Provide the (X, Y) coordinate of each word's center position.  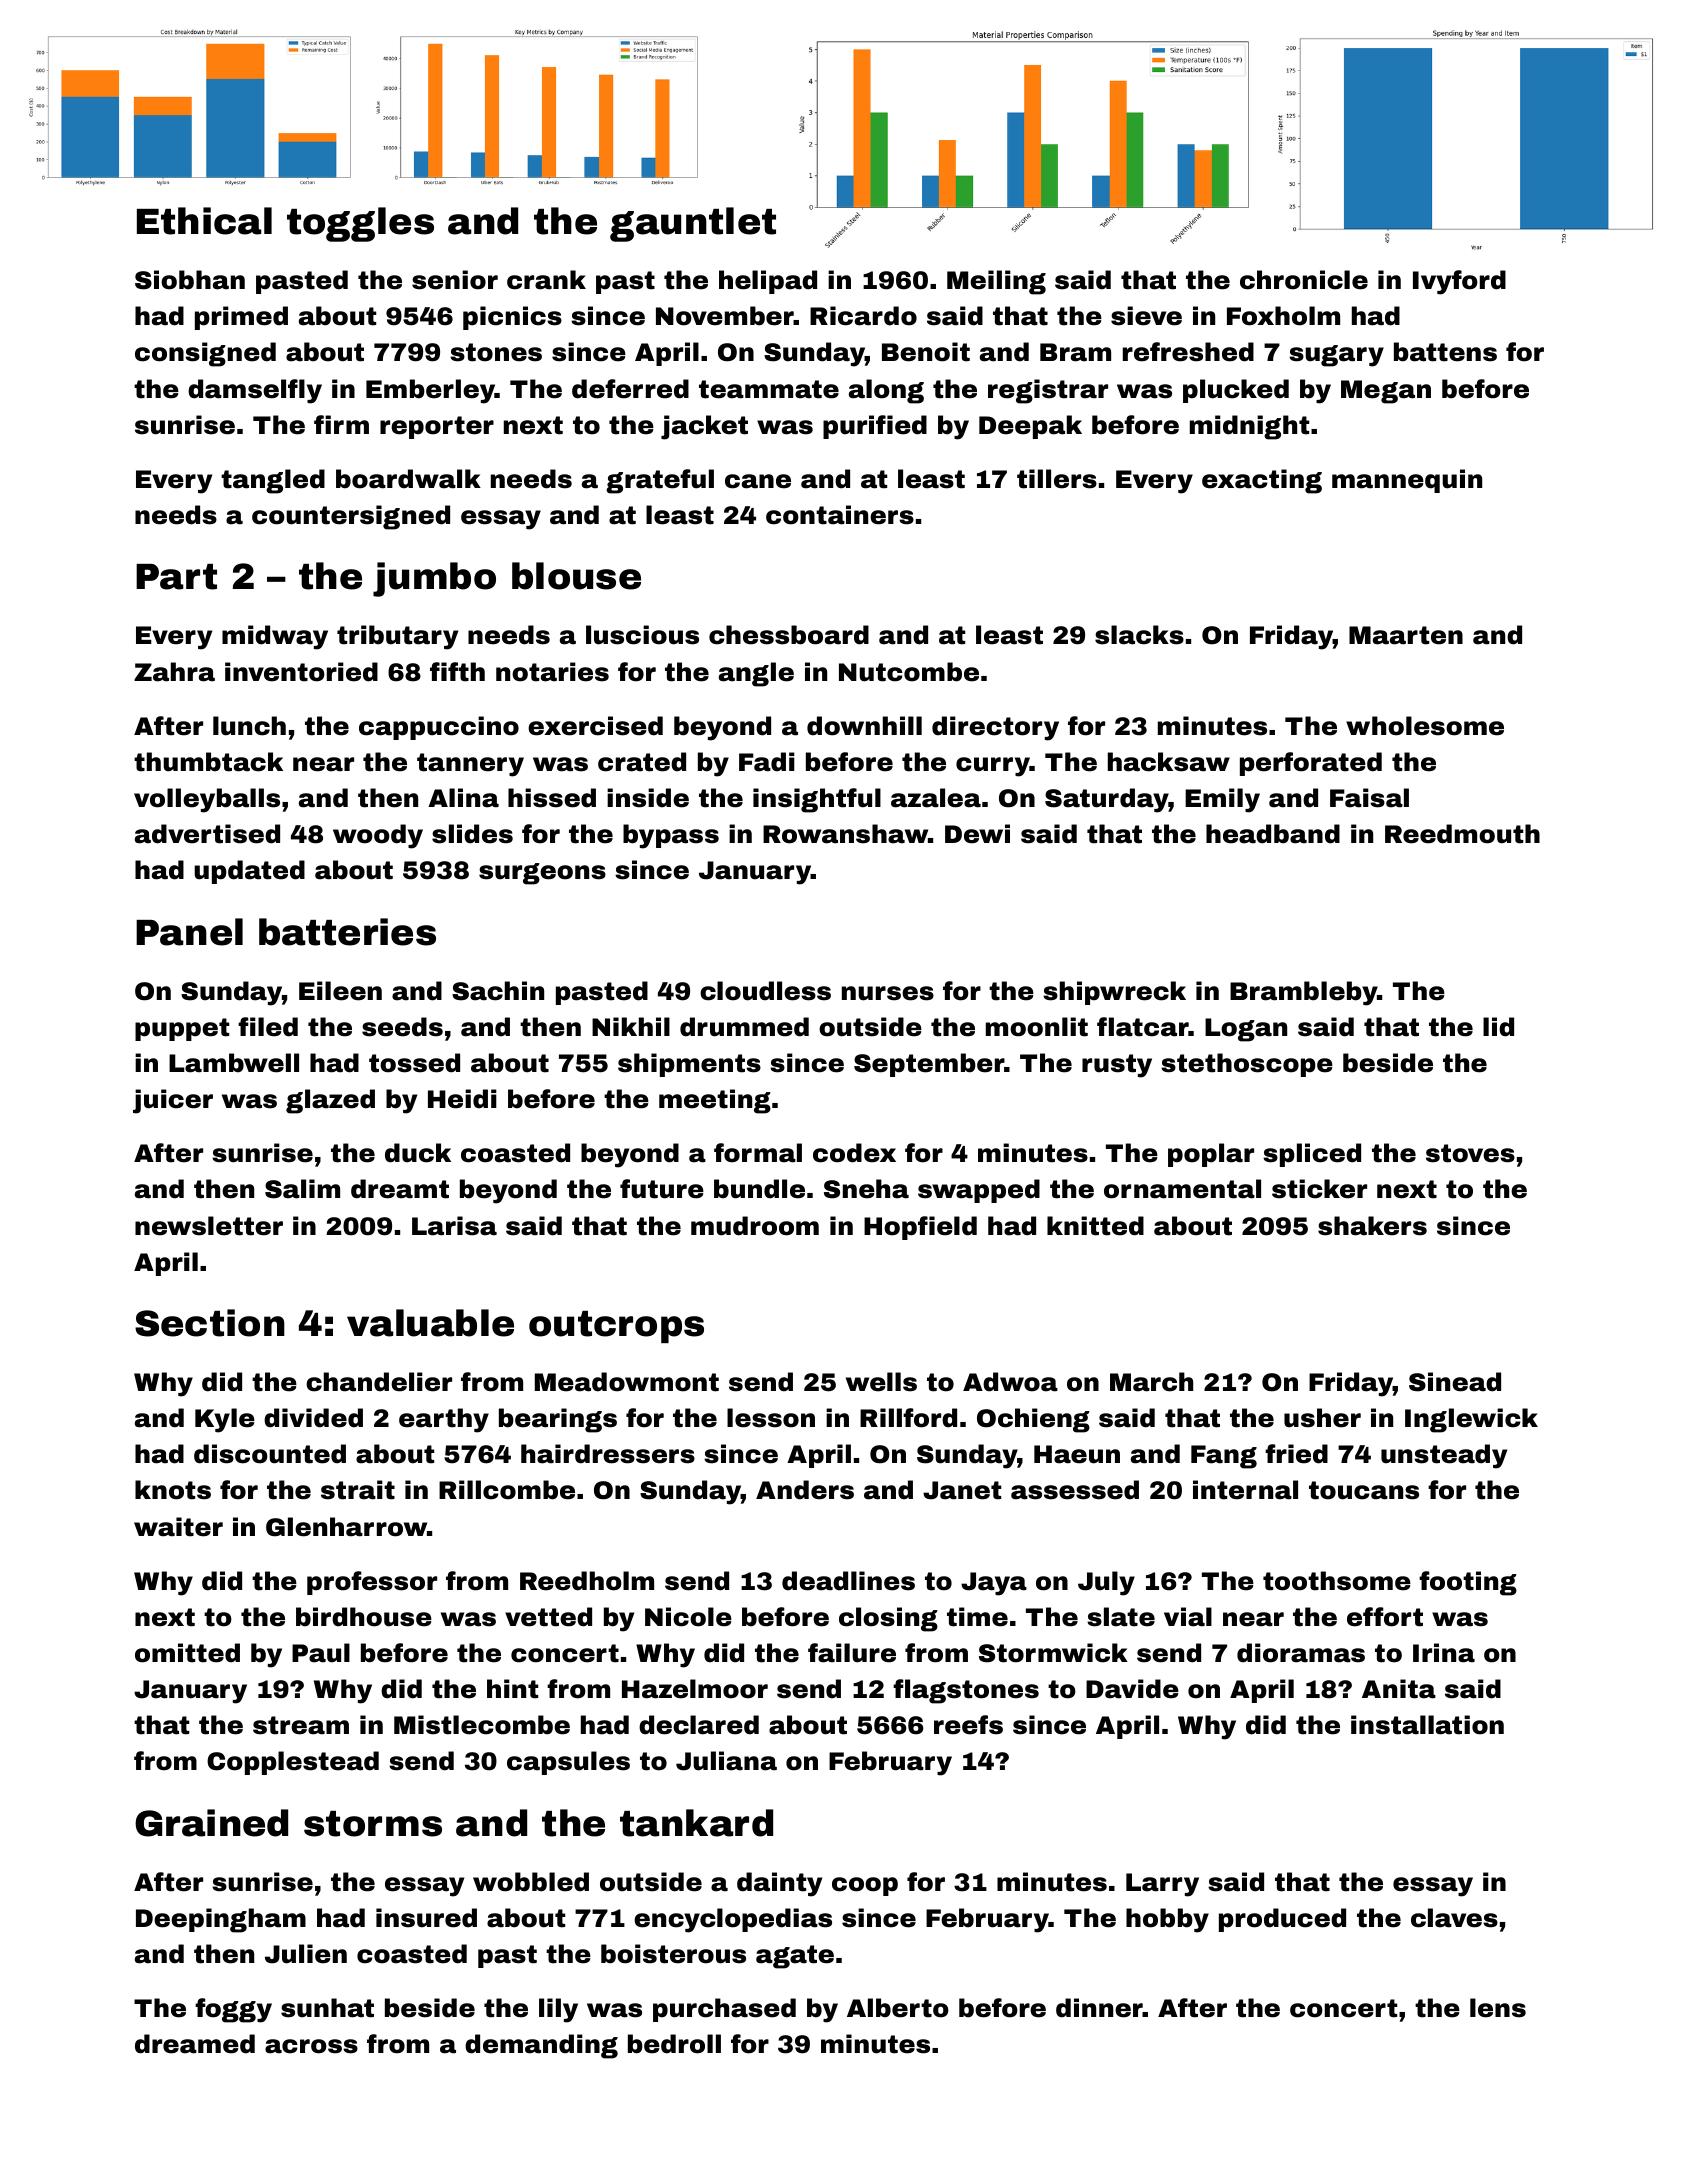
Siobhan (190, 280)
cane (758, 481)
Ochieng (1033, 1420)
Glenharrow (346, 1527)
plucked (1236, 391)
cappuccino (439, 728)
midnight (1249, 427)
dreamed (195, 2044)
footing (1468, 1583)
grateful (660, 481)
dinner (1099, 2008)
